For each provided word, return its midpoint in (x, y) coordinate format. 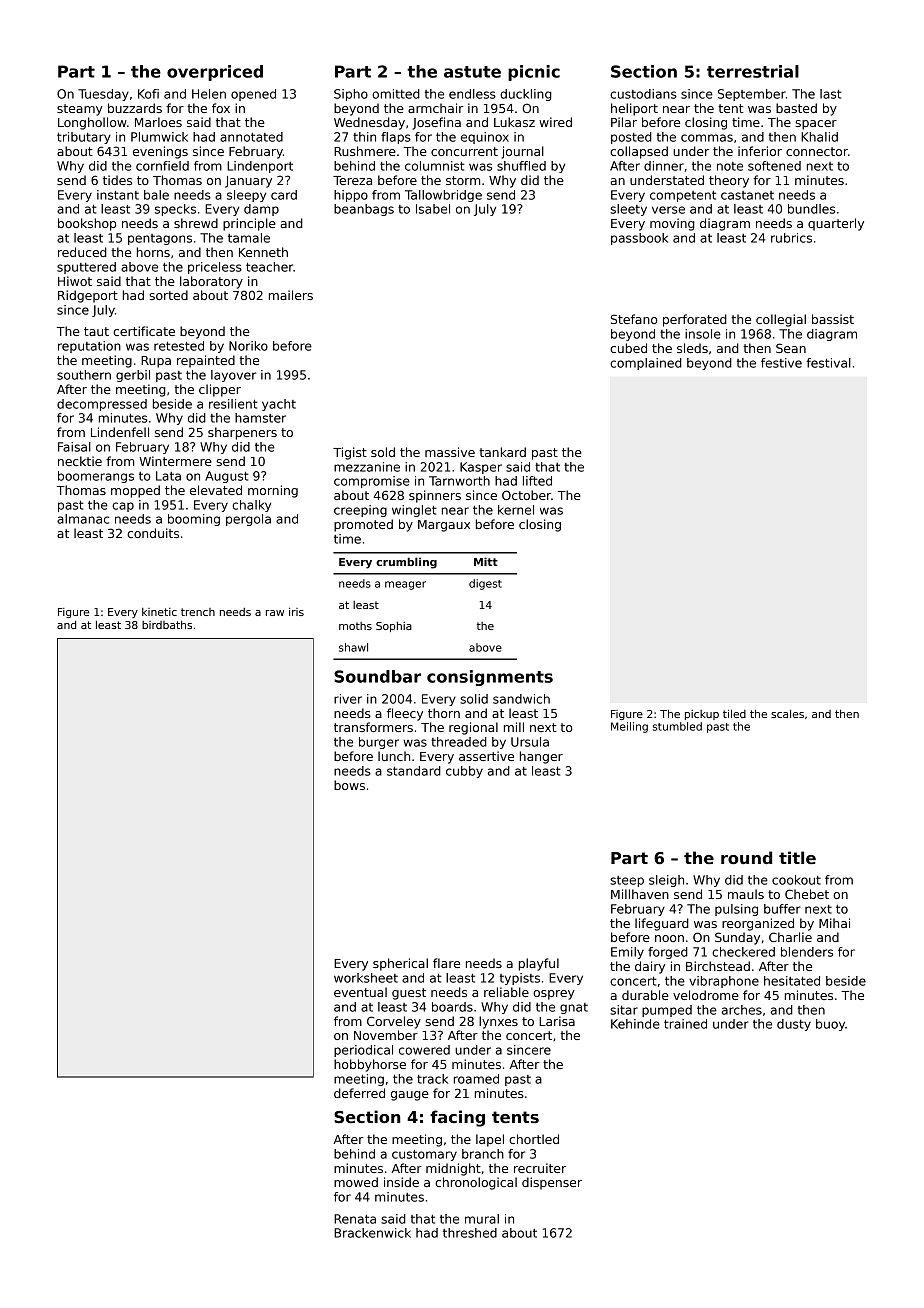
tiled (734, 713)
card (284, 195)
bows (349, 785)
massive (450, 452)
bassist (833, 319)
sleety (628, 210)
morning (273, 491)
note (730, 166)
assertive (486, 756)
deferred (359, 1093)
